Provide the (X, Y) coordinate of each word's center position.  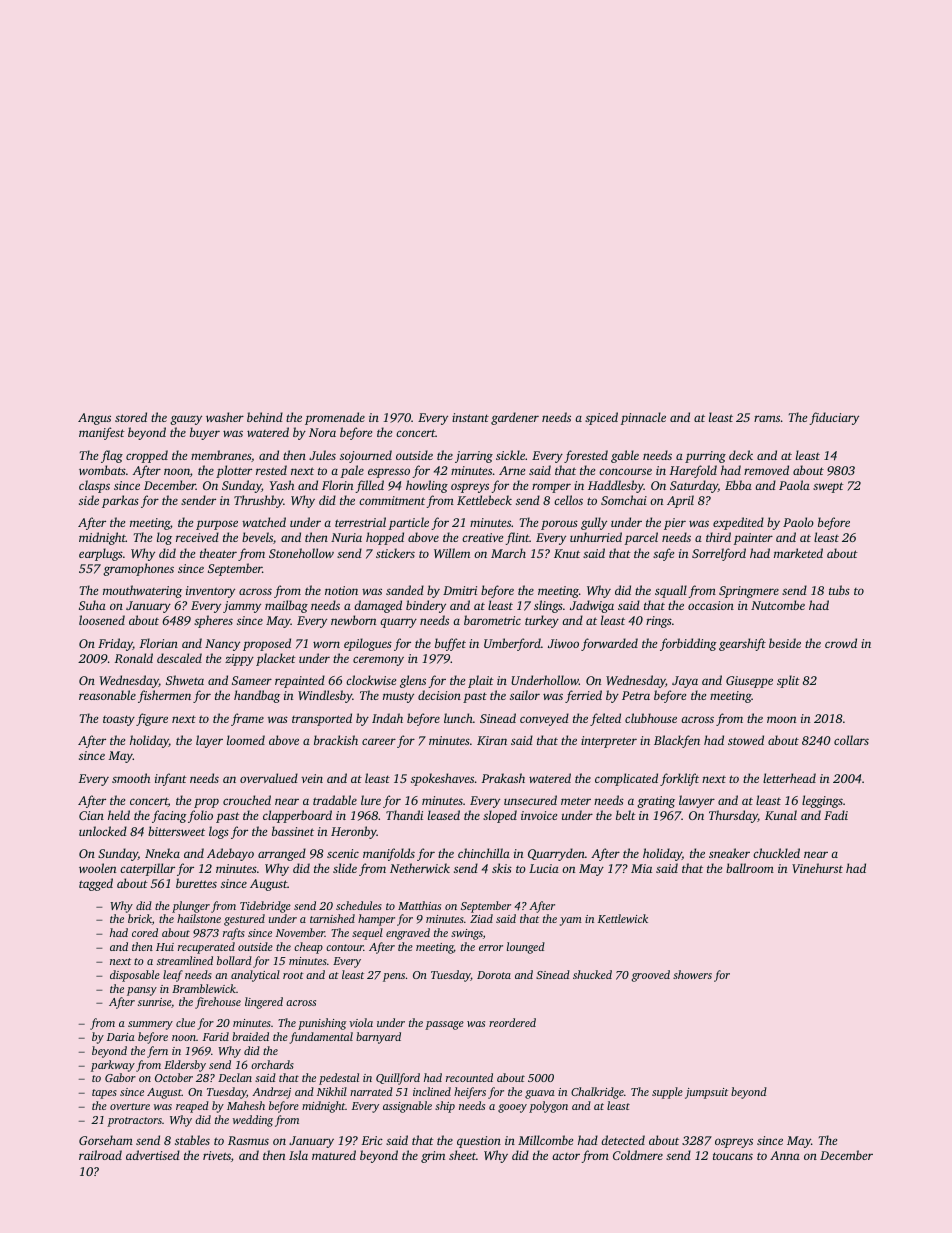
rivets (217, 1155)
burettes (196, 883)
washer (225, 417)
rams (767, 418)
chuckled (776, 853)
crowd (841, 643)
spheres (213, 621)
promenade (335, 418)
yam (571, 921)
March (508, 553)
